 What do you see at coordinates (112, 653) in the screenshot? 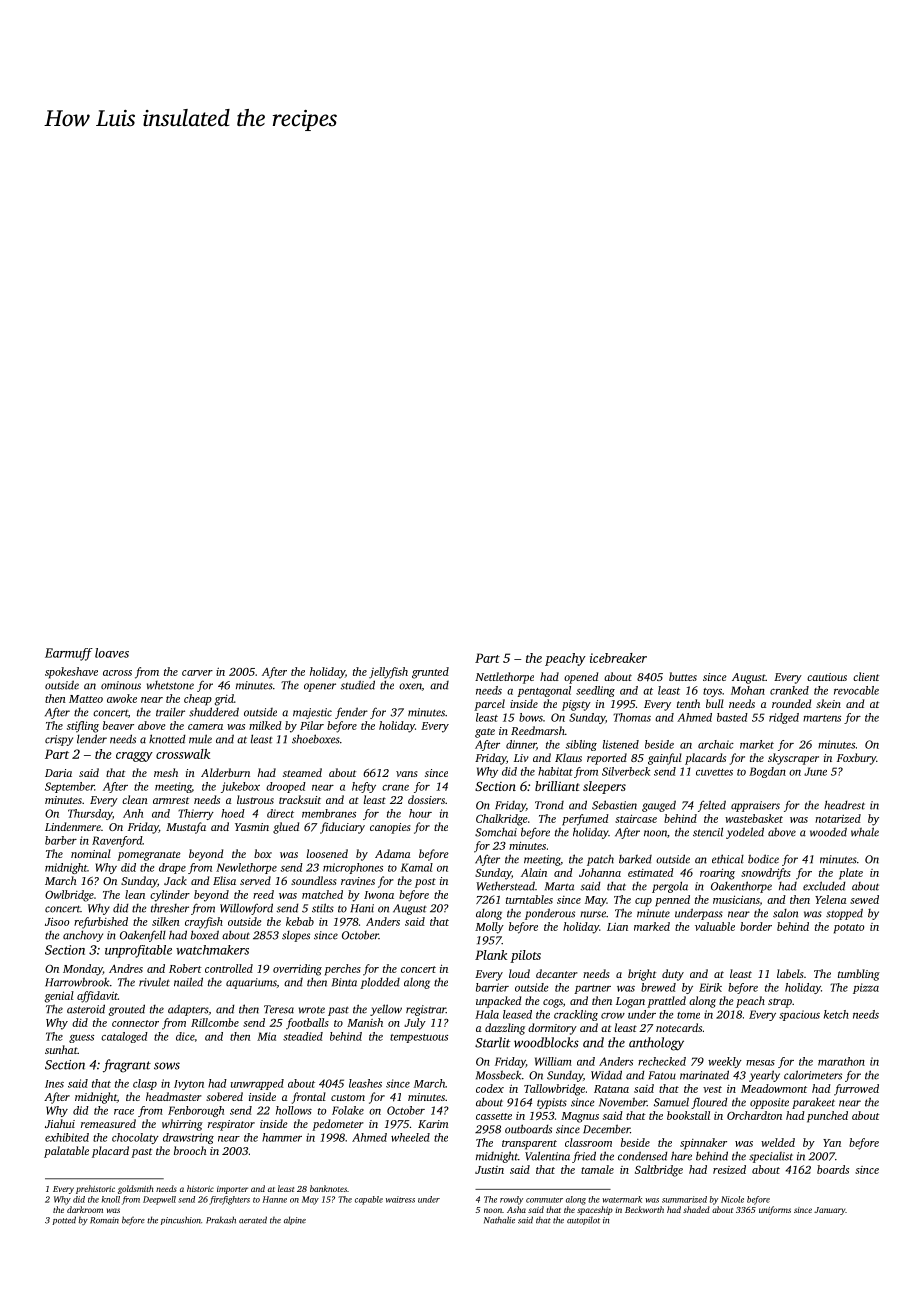
I see `loaves` at bounding box center [112, 653].
